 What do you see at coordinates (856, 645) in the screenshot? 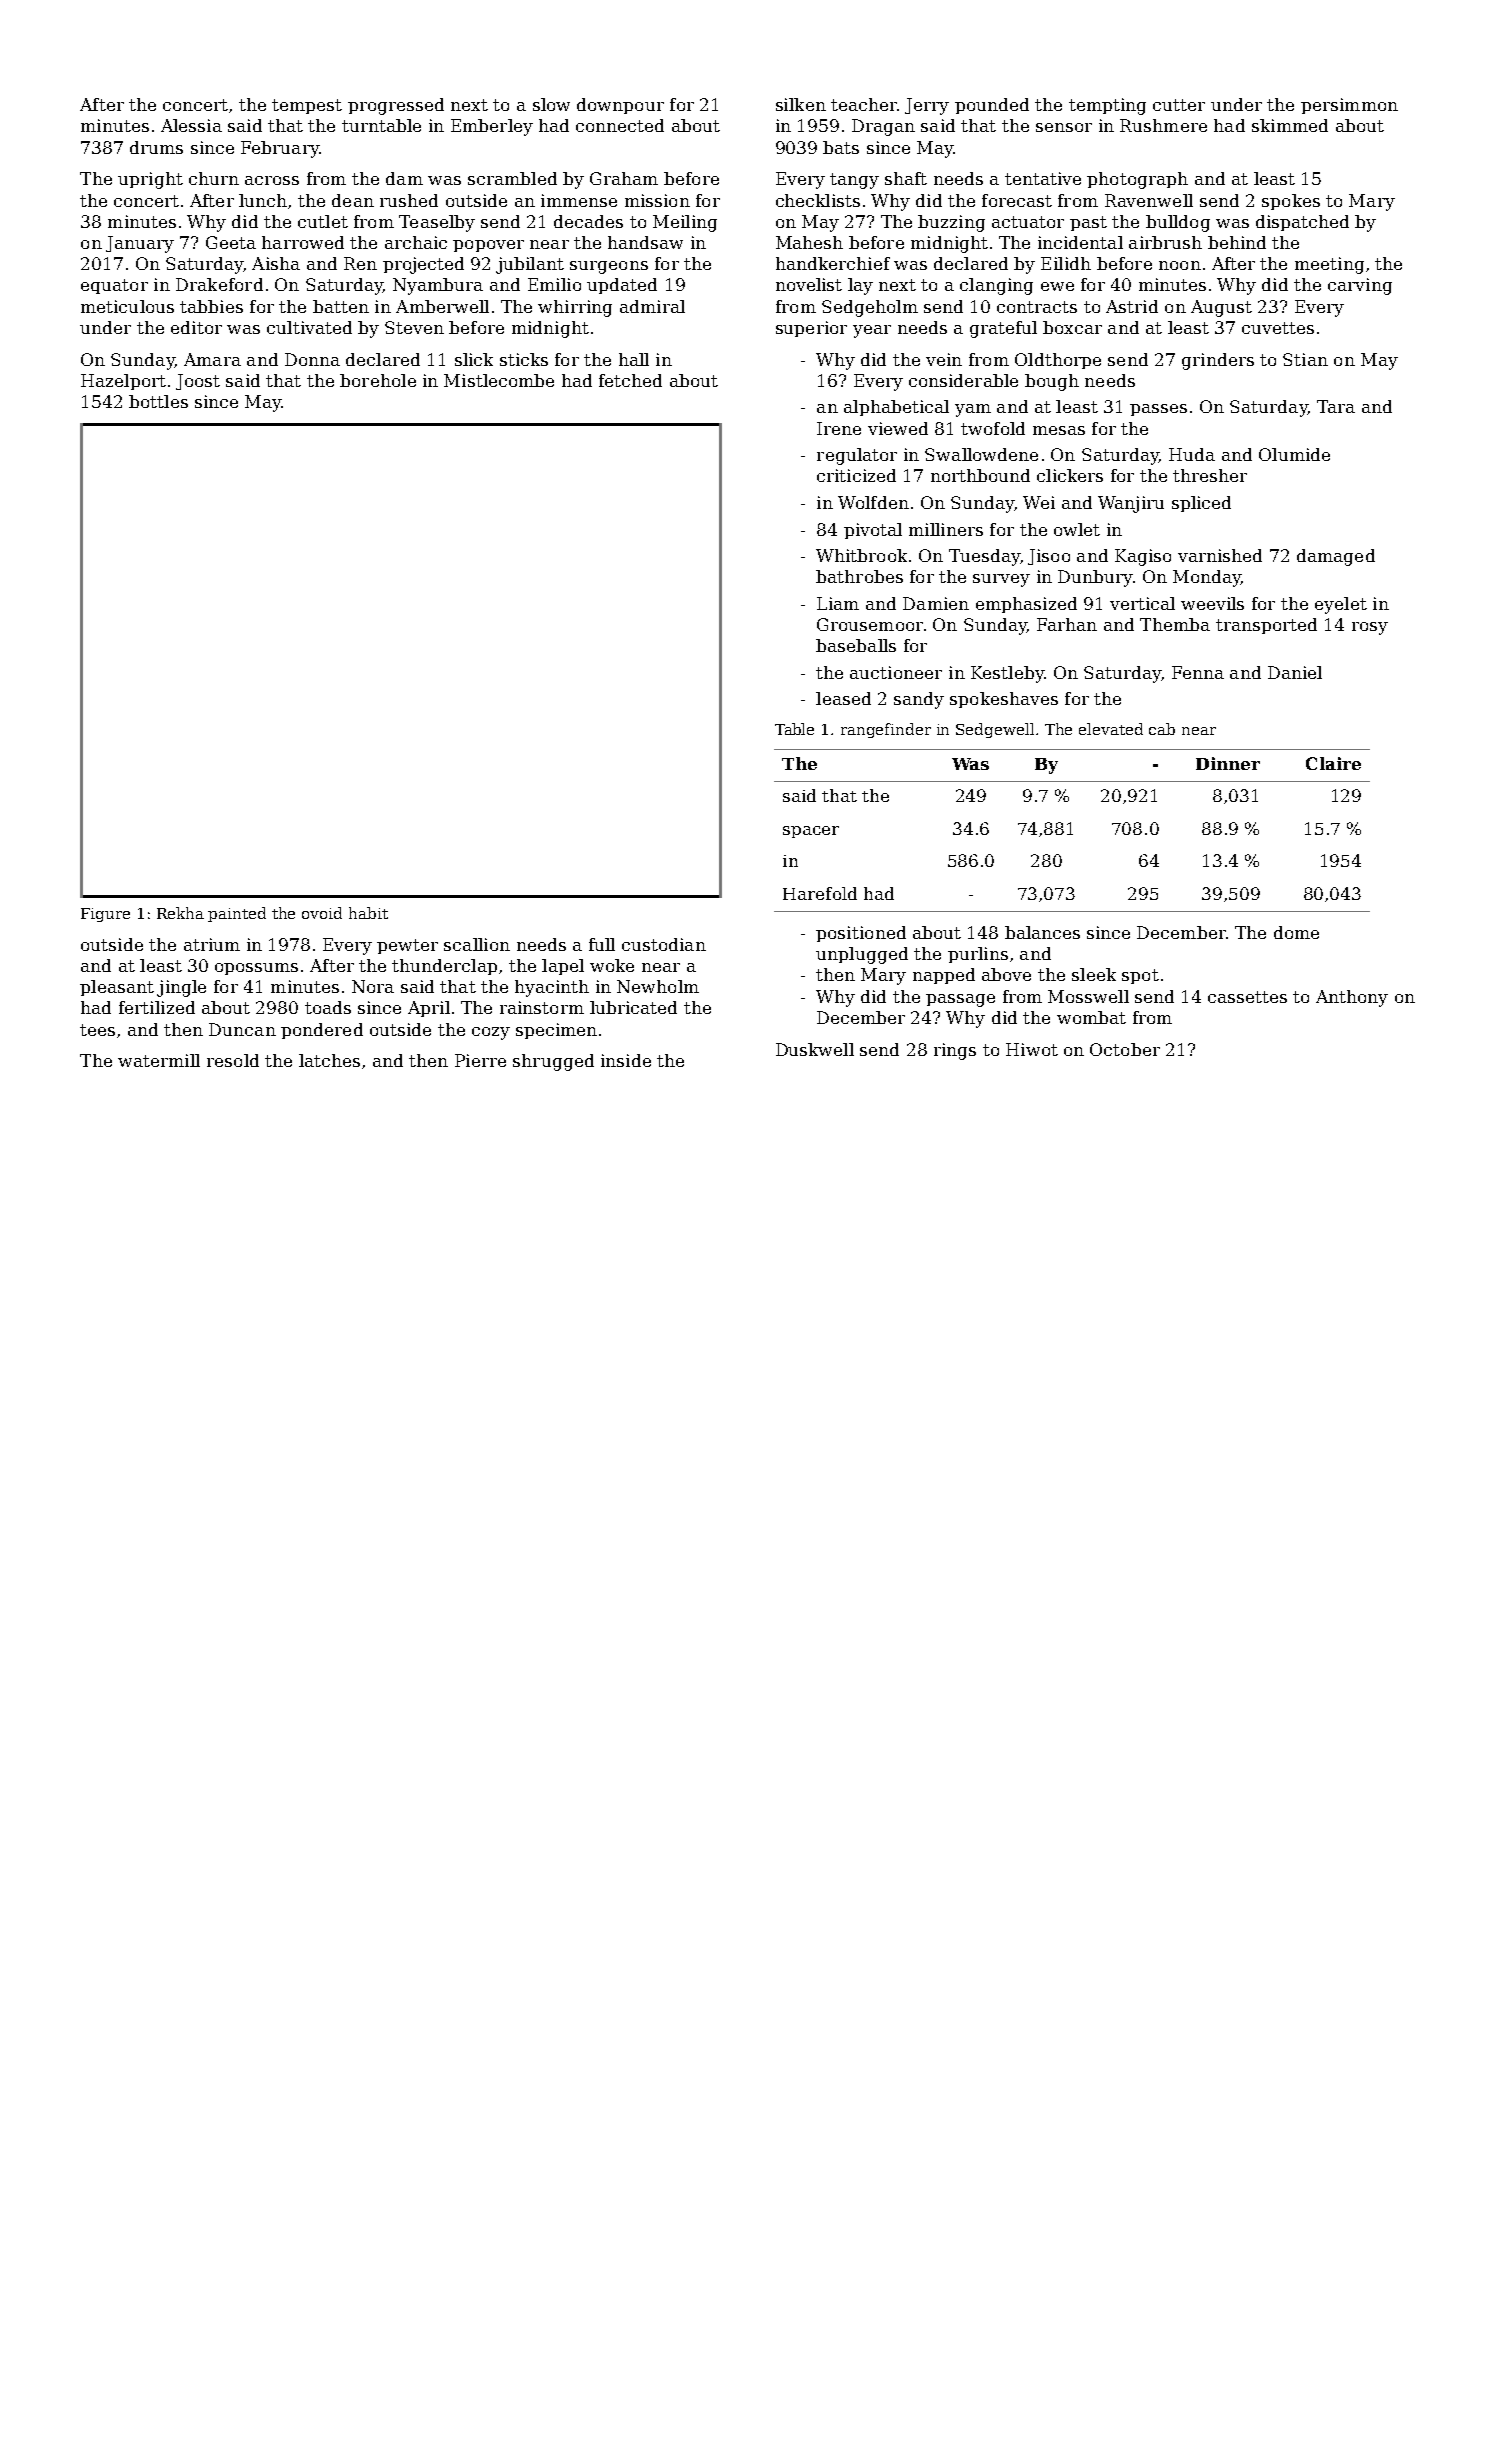
I see `baseballs` at bounding box center [856, 645].
